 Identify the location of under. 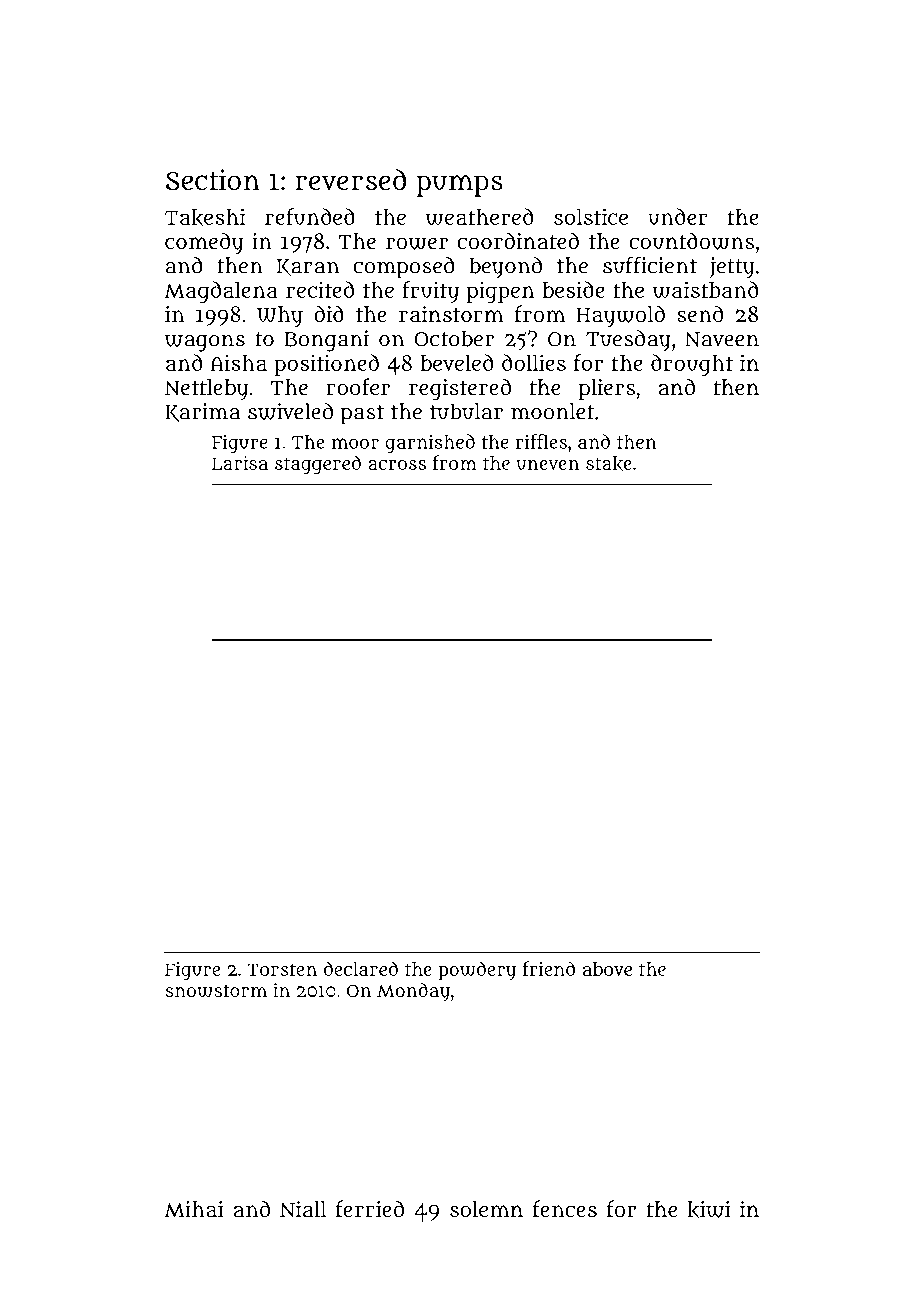
(678, 216).
